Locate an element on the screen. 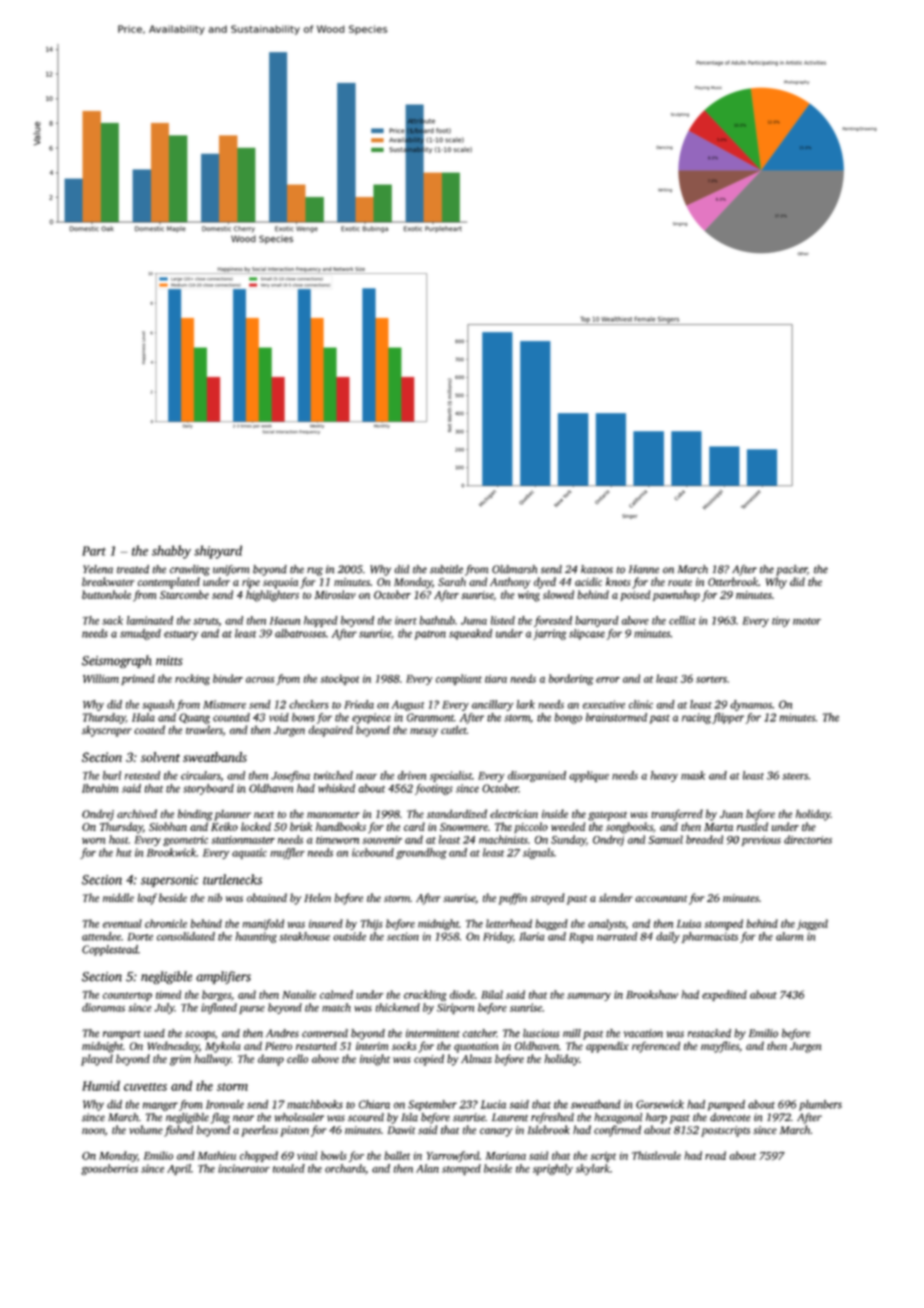 The image size is (924, 1308). intermittent is located at coordinates (433, 1033).
